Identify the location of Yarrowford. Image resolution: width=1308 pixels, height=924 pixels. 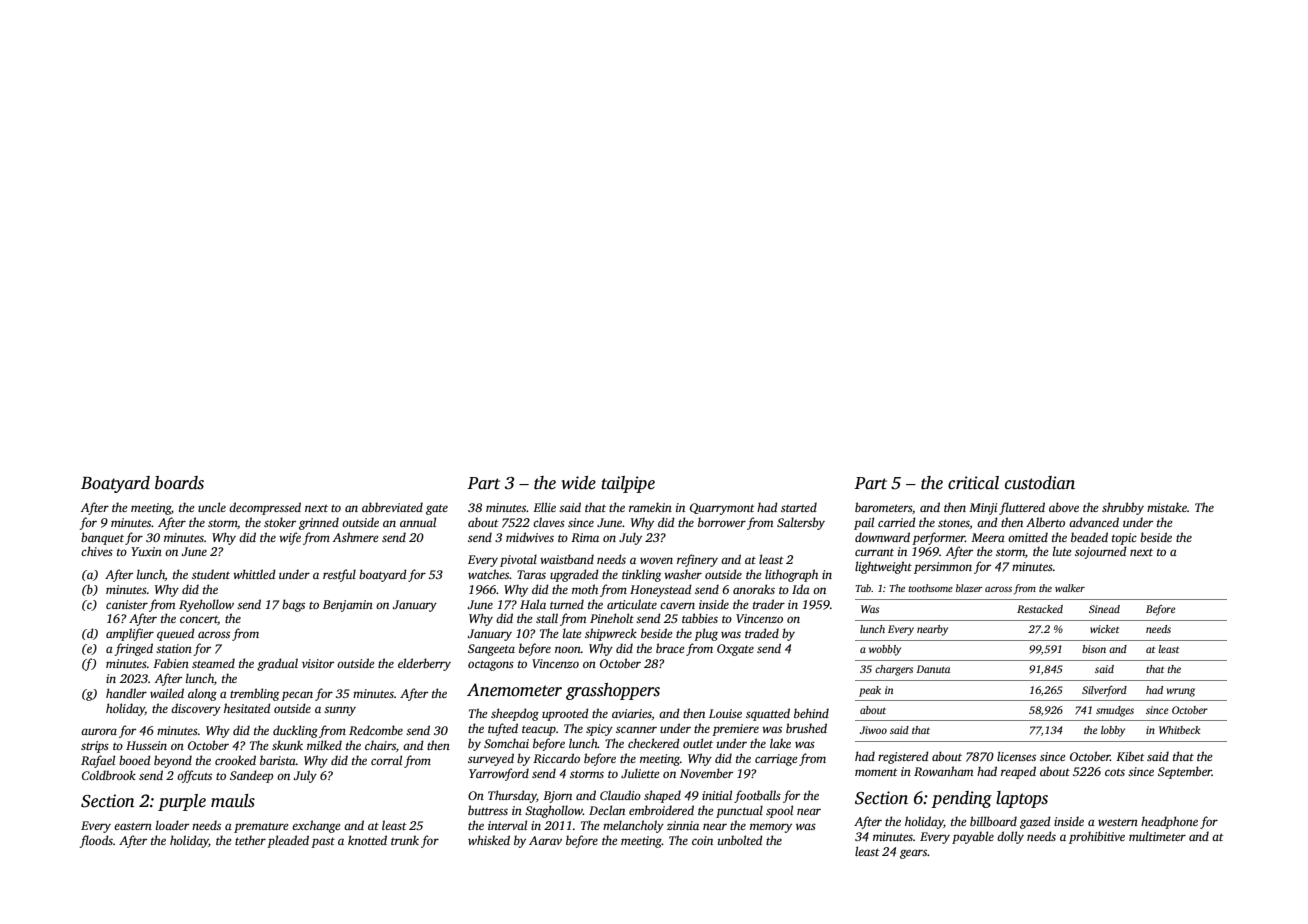
(499, 774).
